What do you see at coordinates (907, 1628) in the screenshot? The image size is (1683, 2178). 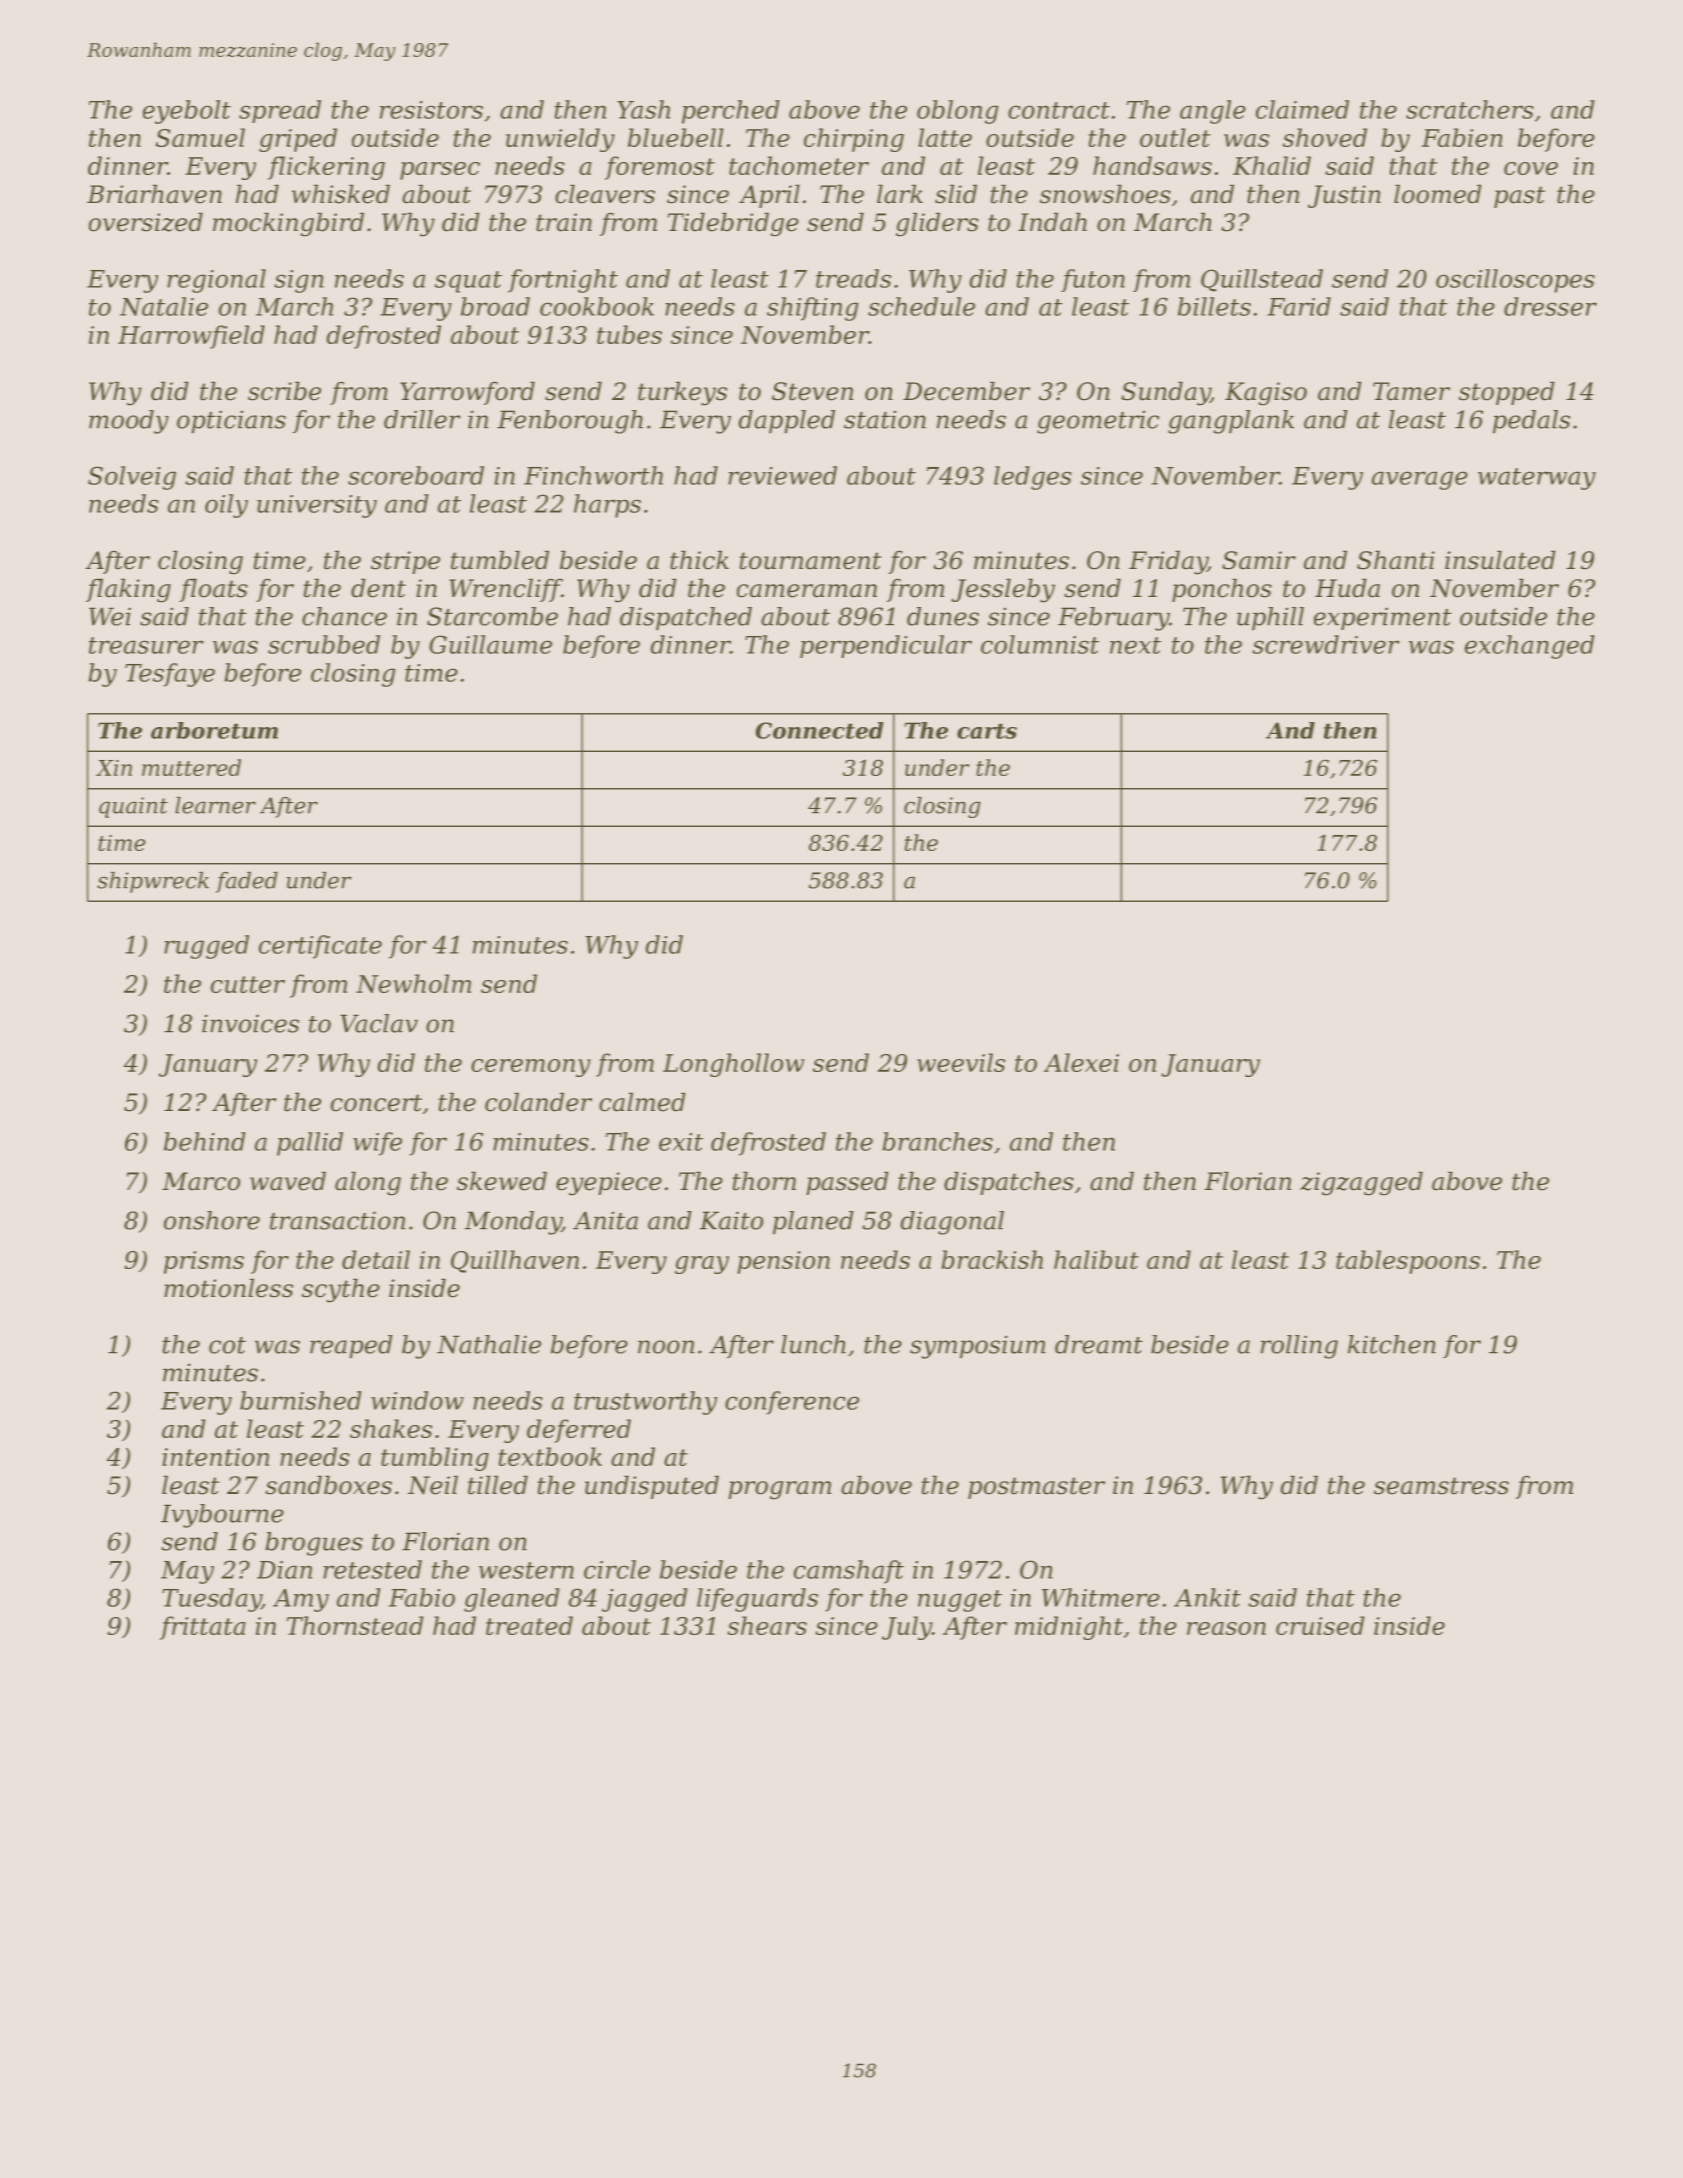 I see `July` at bounding box center [907, 1628].
